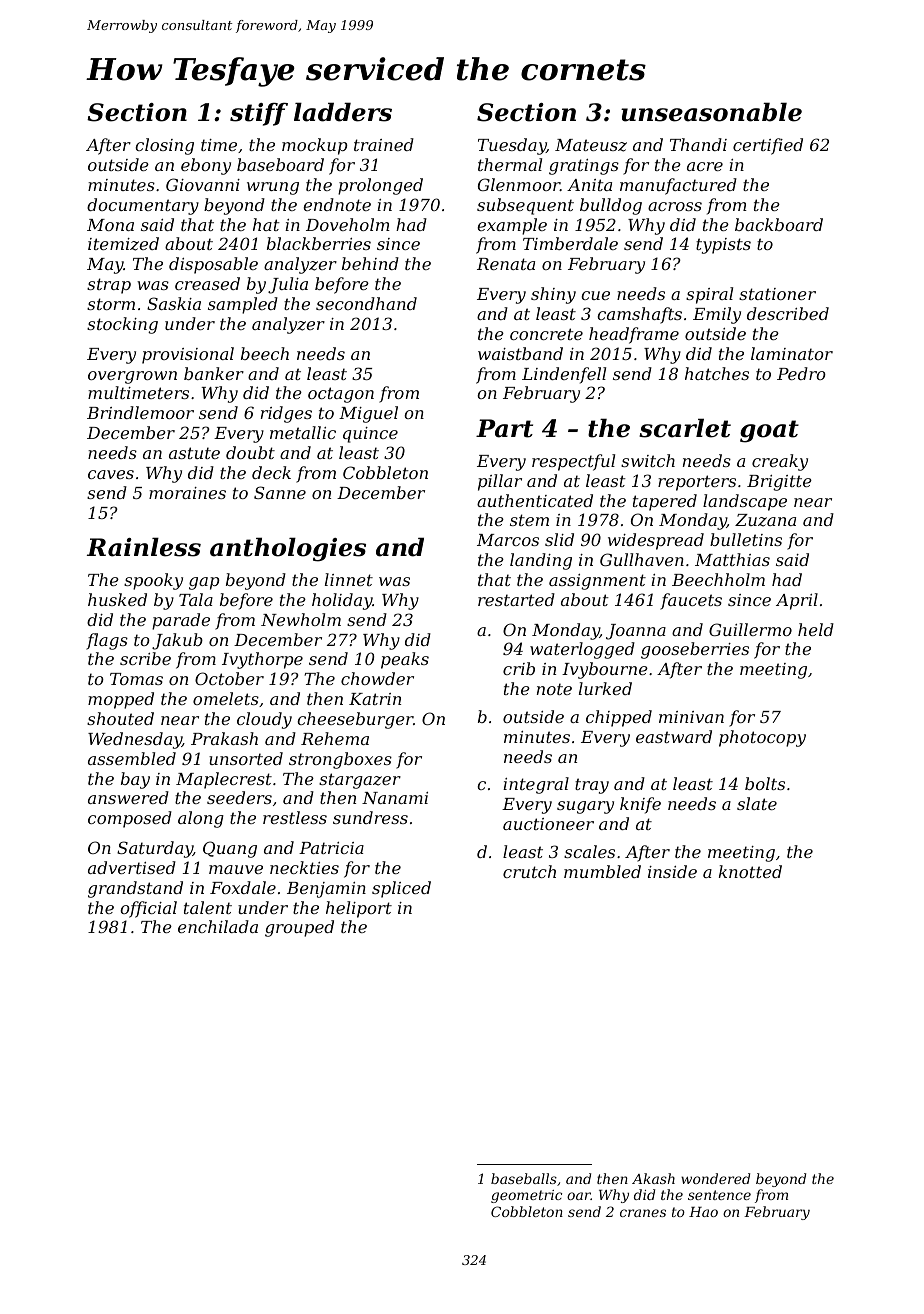  I want to click on shiny, so click(553, 295).
